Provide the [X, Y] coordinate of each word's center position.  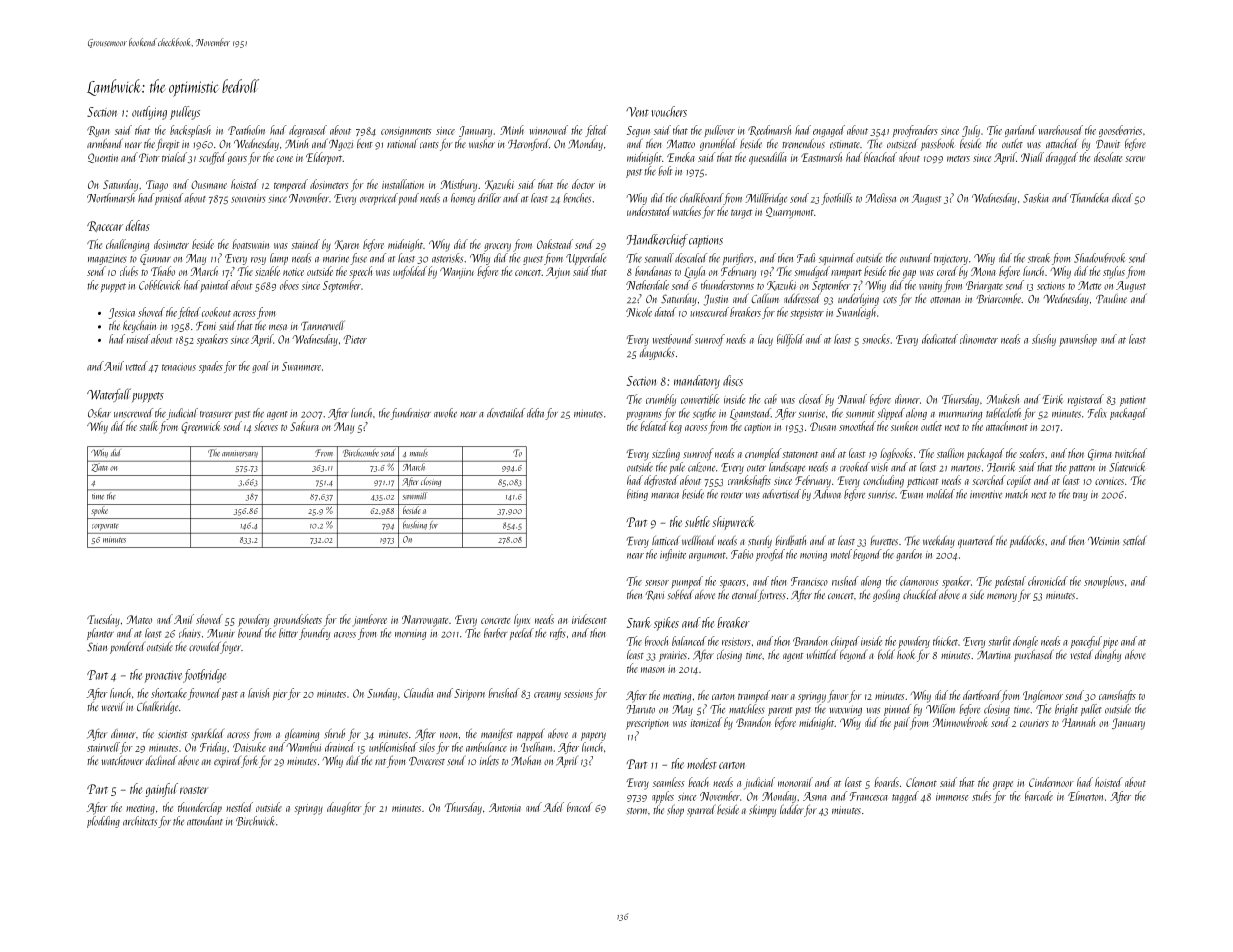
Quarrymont [790, 213]
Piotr [149, 157]
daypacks [657, 353]
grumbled [718, 144]
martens [966, 468]
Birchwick [255, 821]
